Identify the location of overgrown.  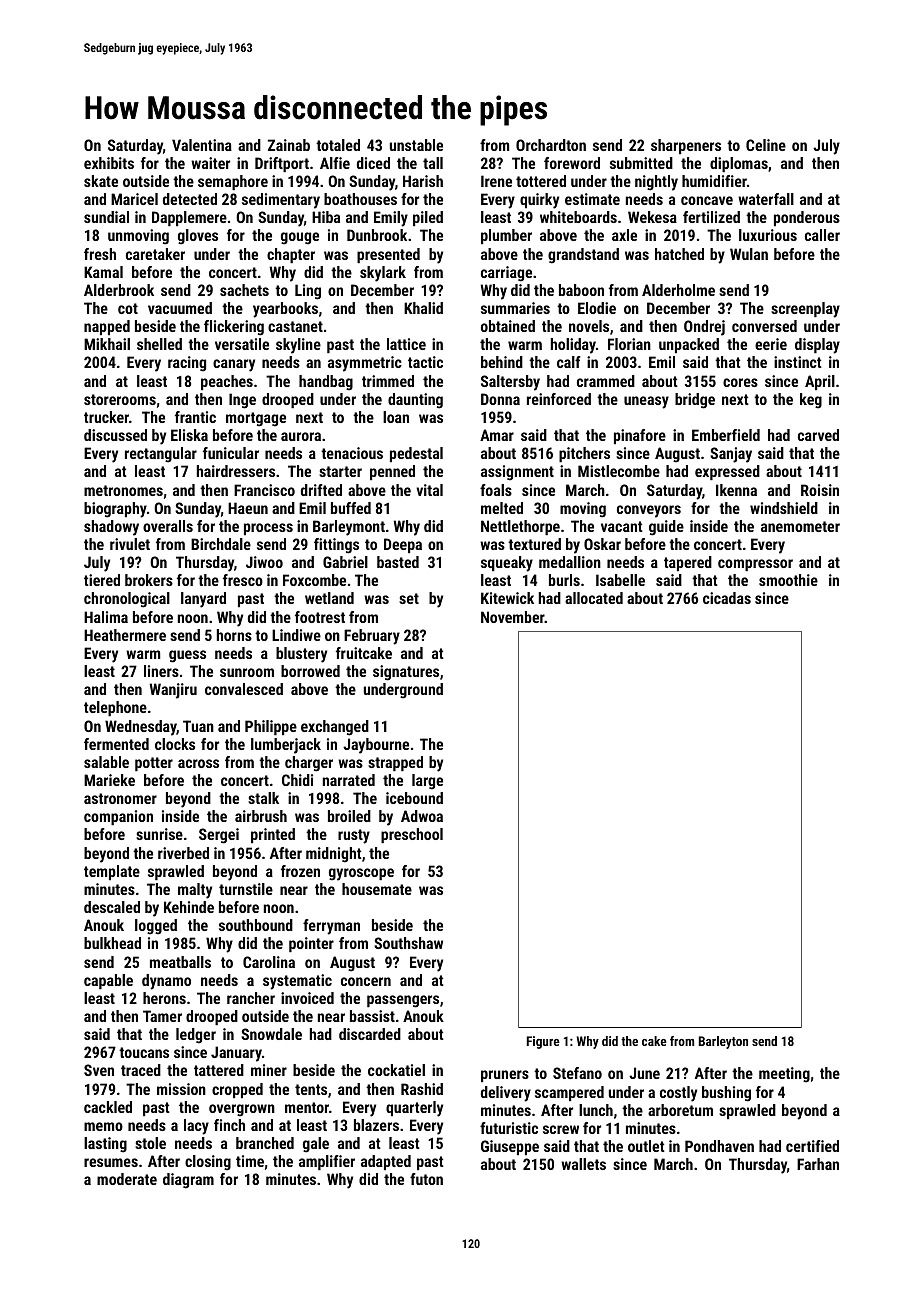
(242, 1110).
